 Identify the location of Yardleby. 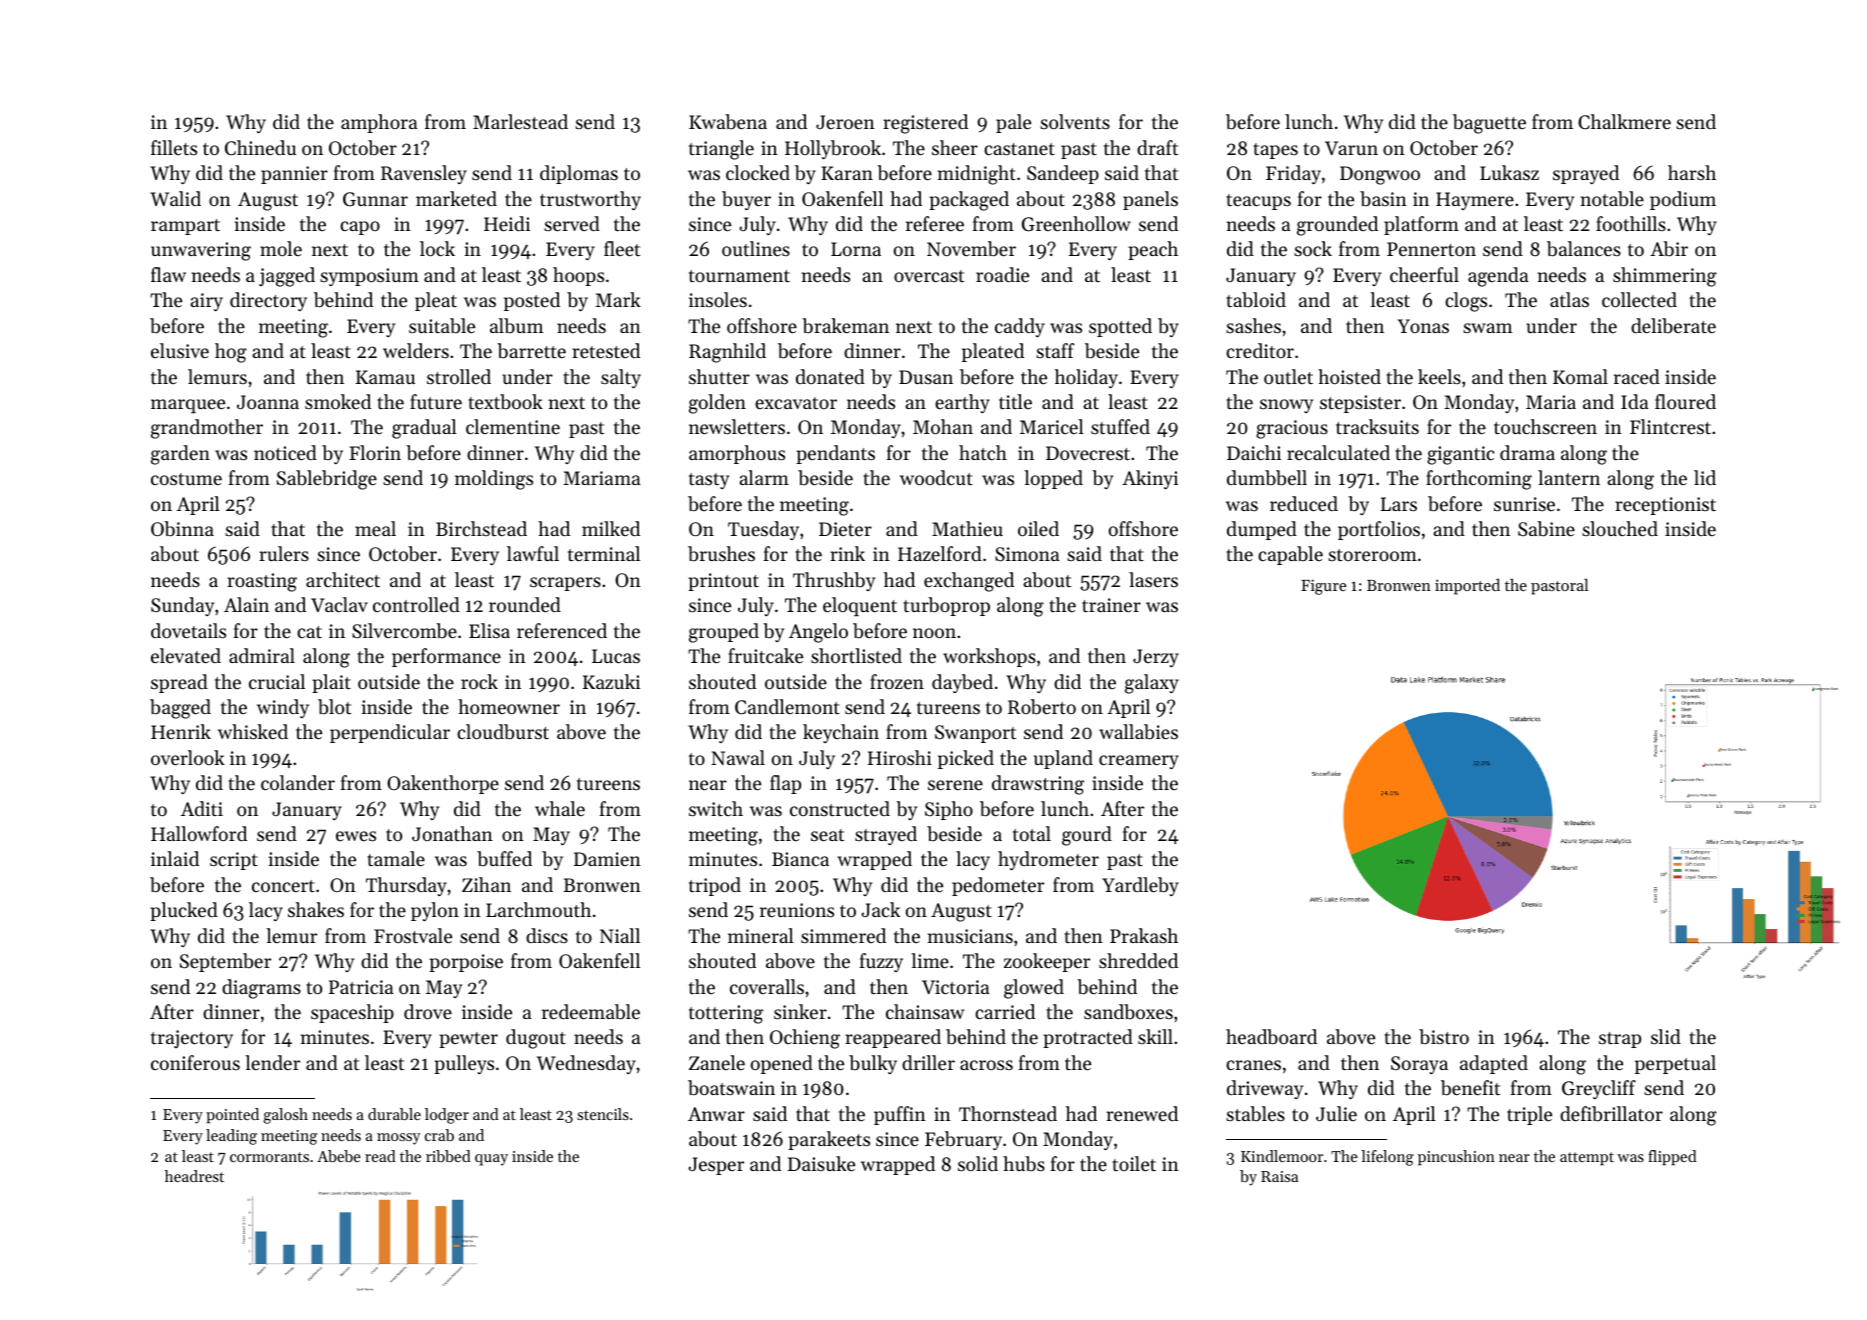
(1140, 886).
